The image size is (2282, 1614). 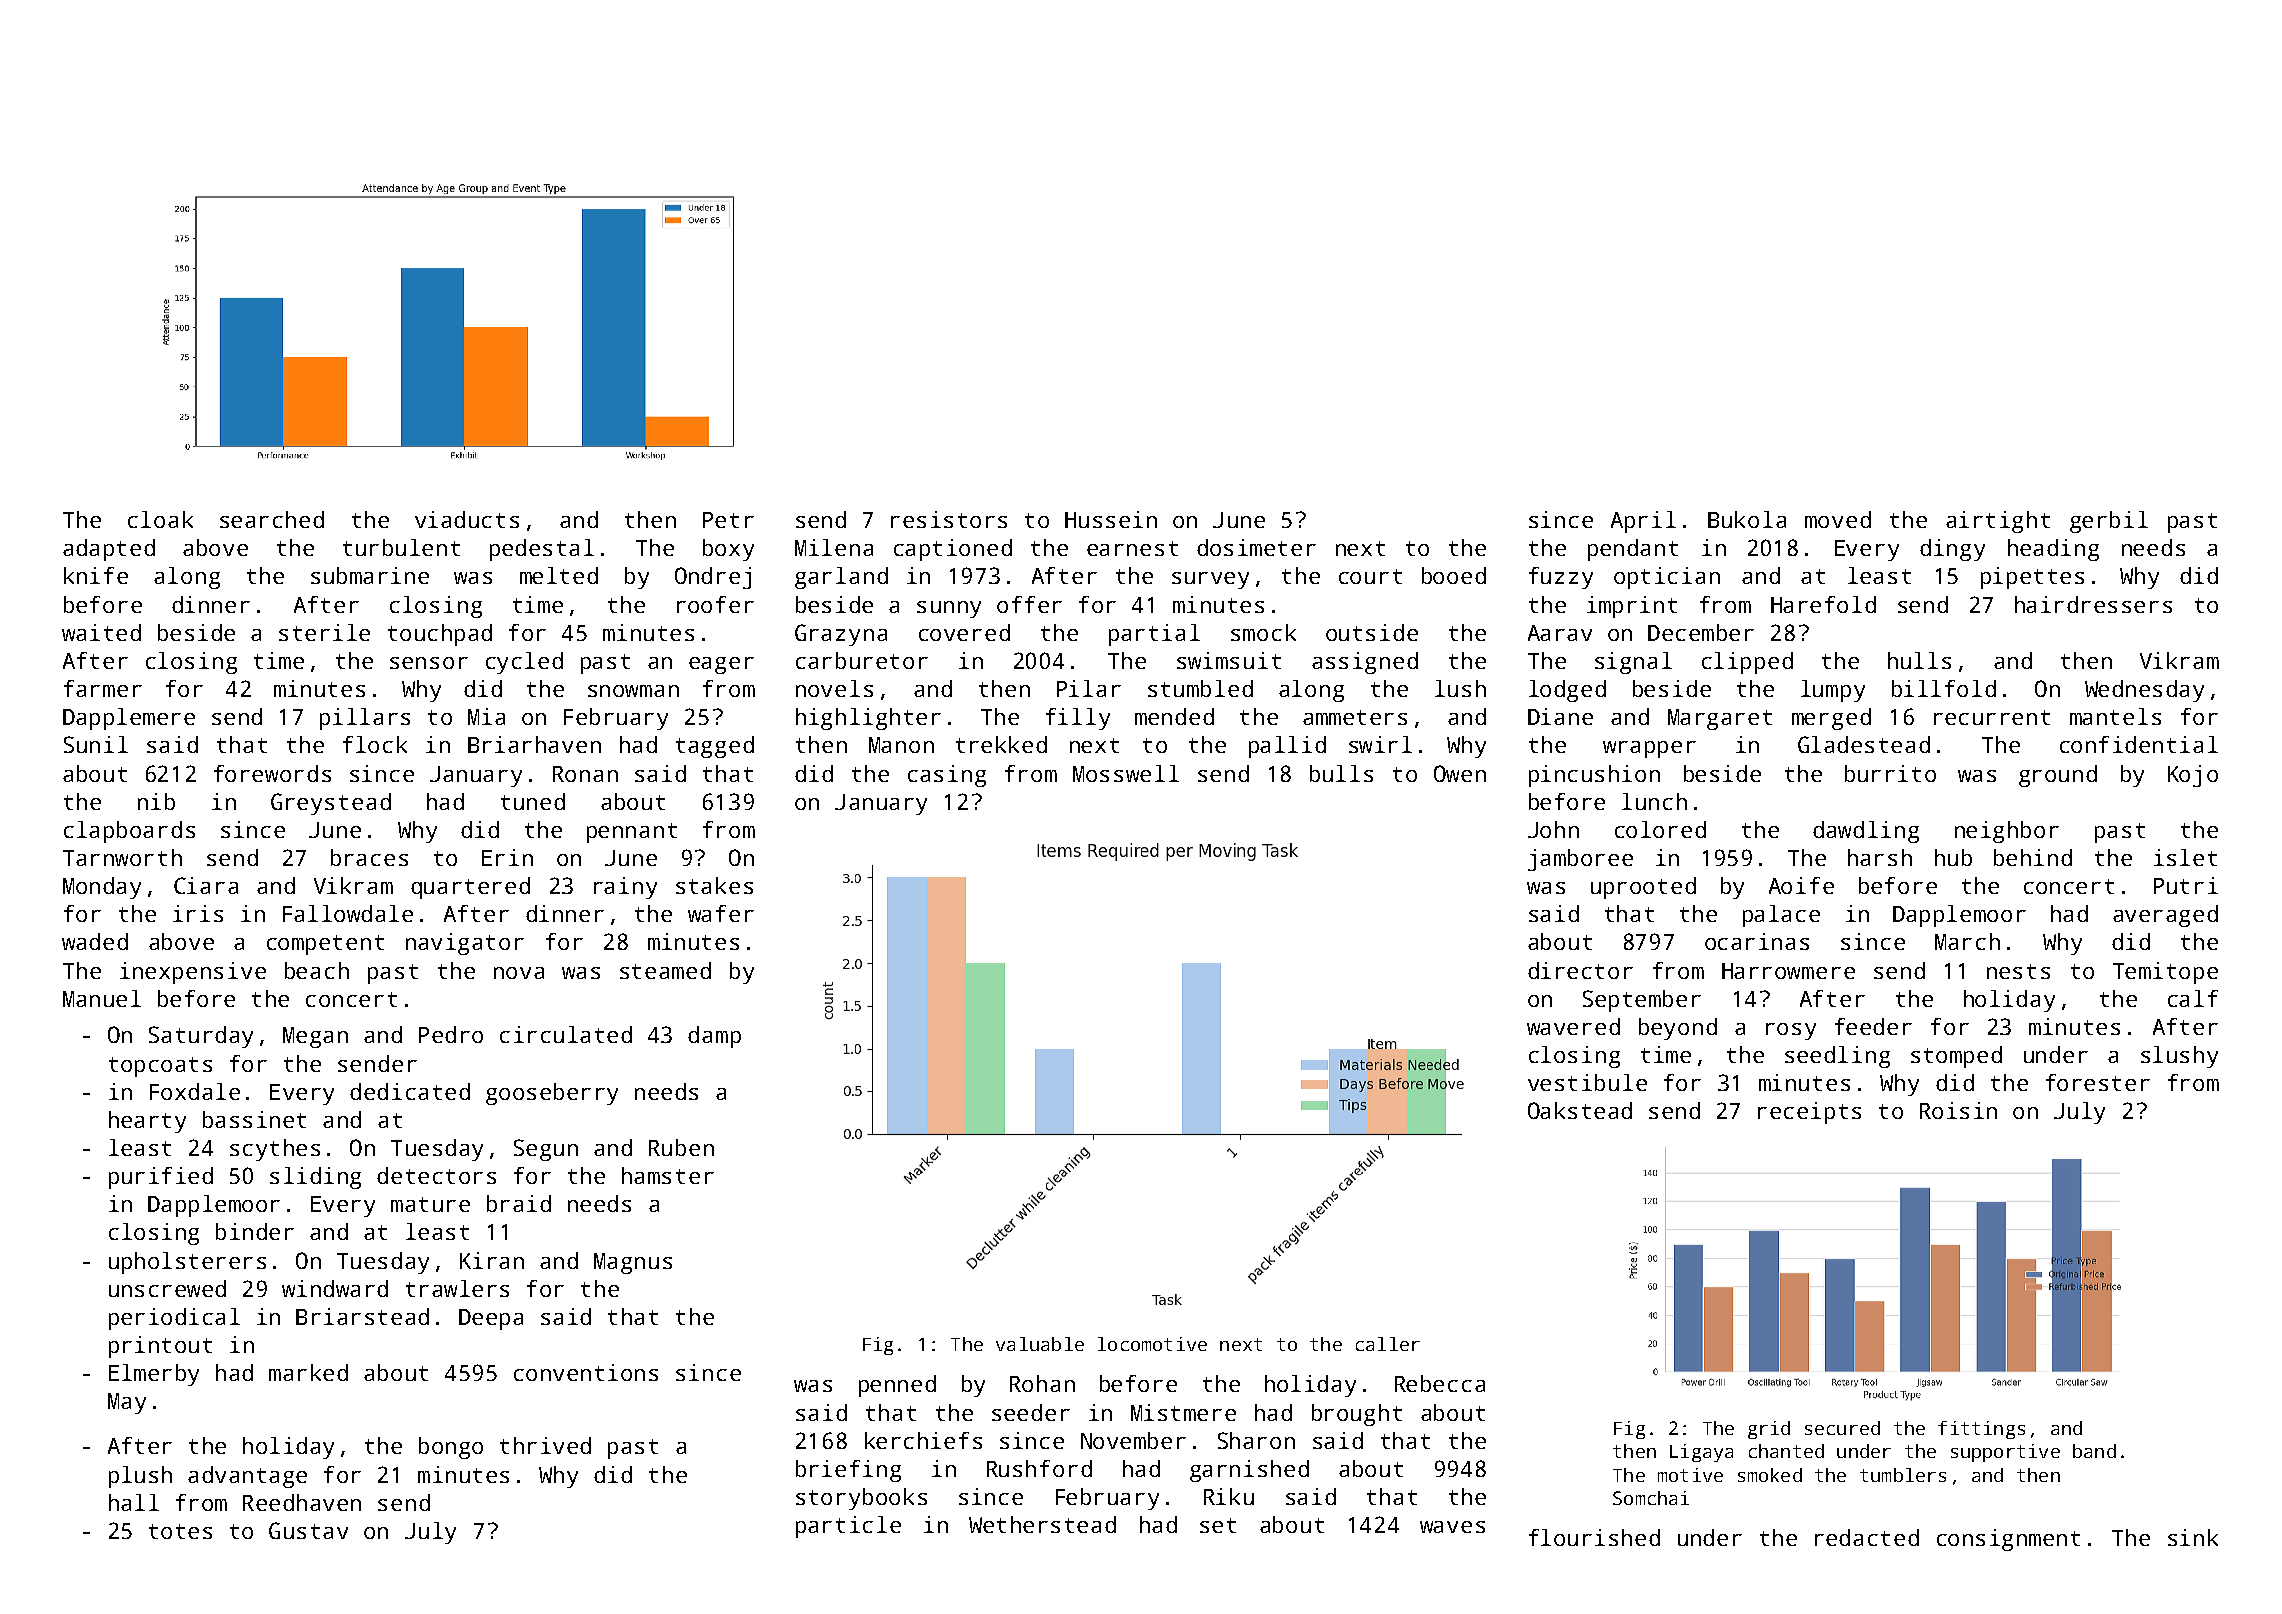 I want to click on stomped, so click(x=1956, y=1057).
